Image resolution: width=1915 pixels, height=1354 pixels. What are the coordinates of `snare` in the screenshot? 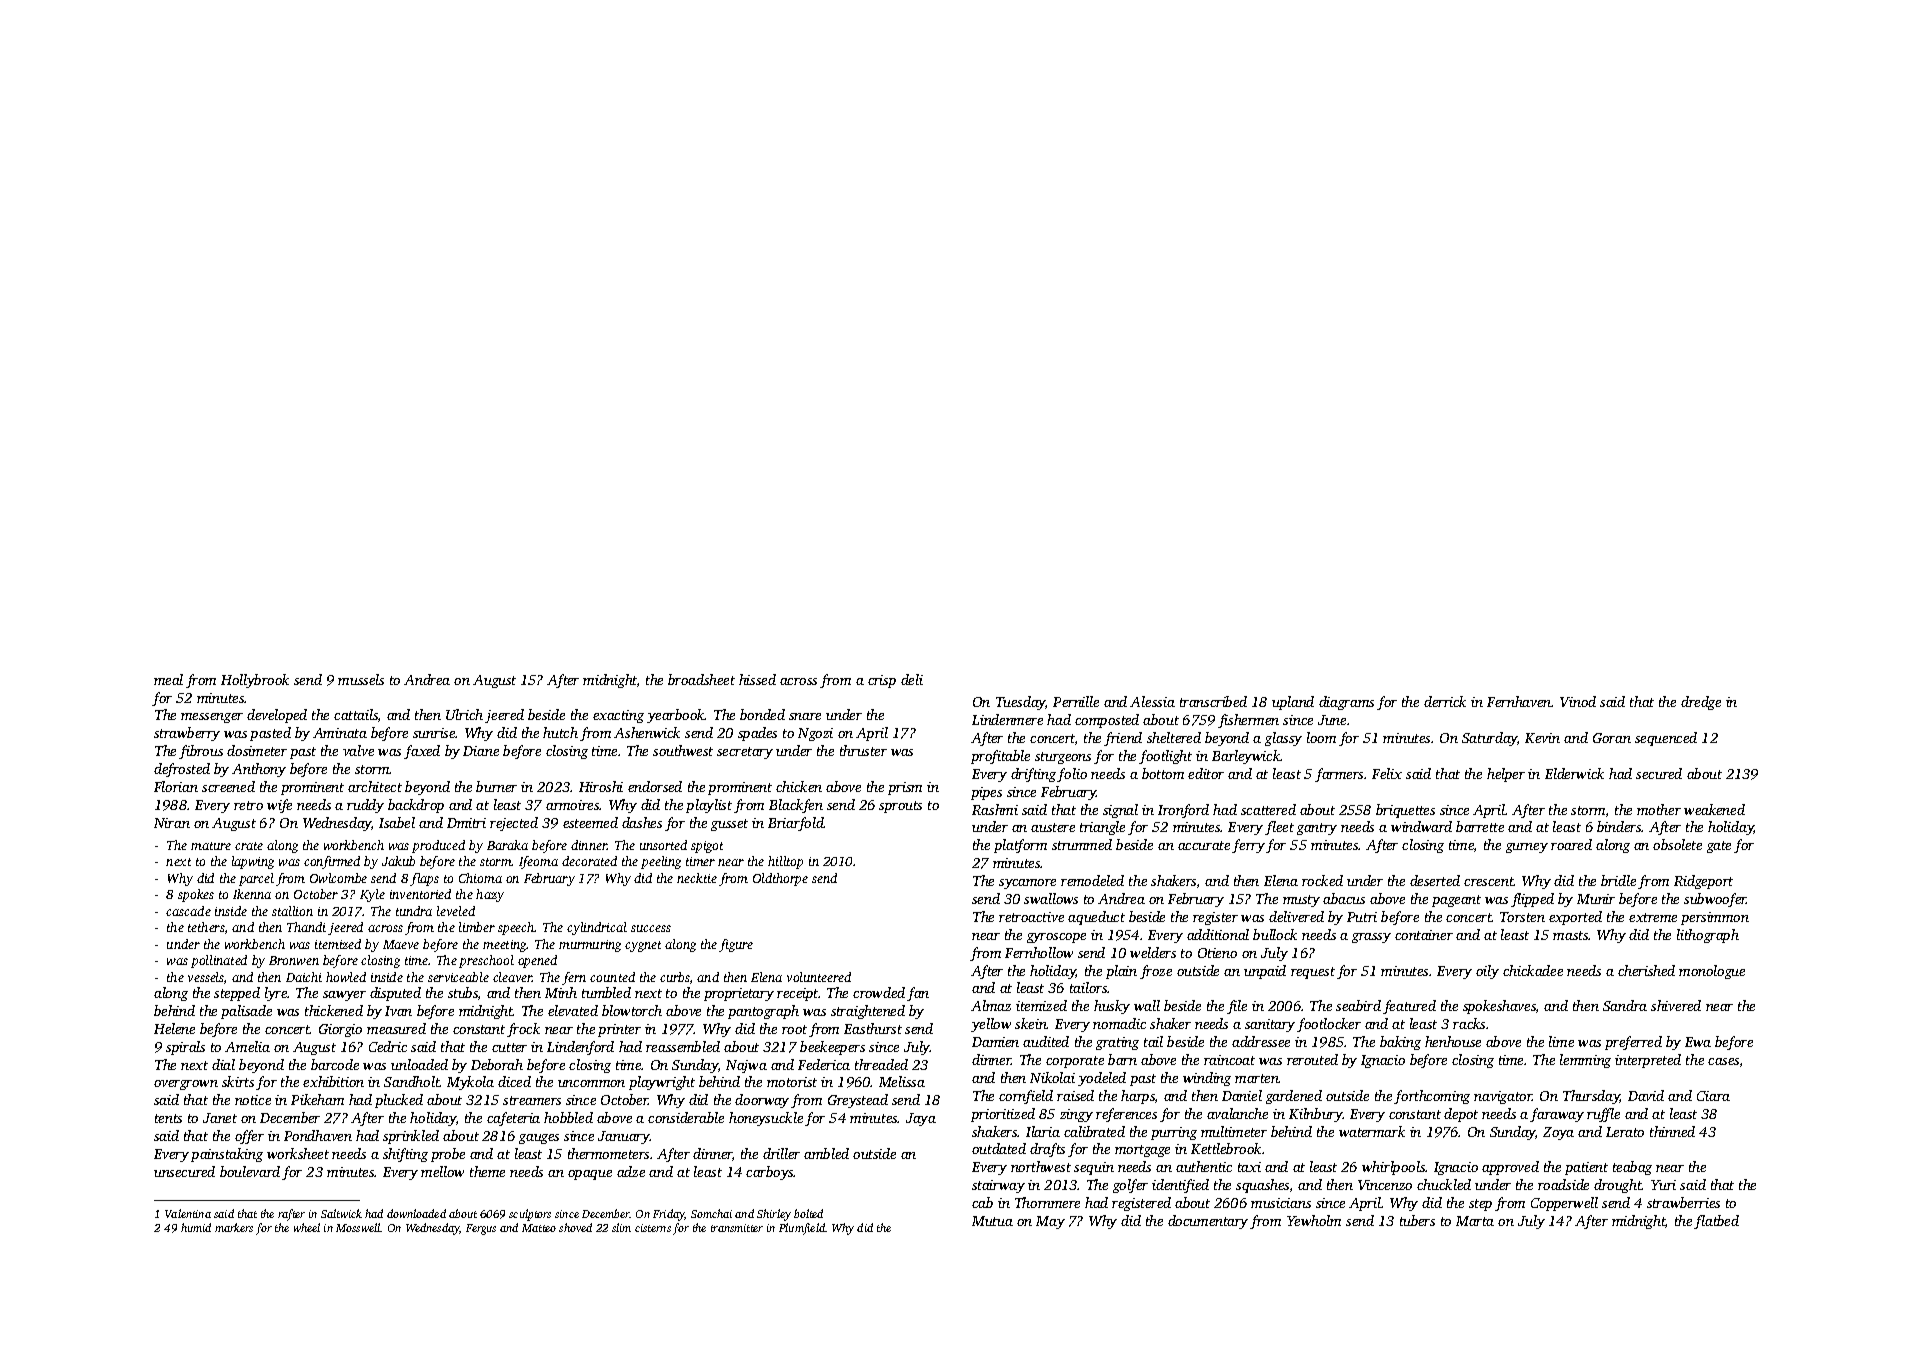 It's located at (805, 716).
